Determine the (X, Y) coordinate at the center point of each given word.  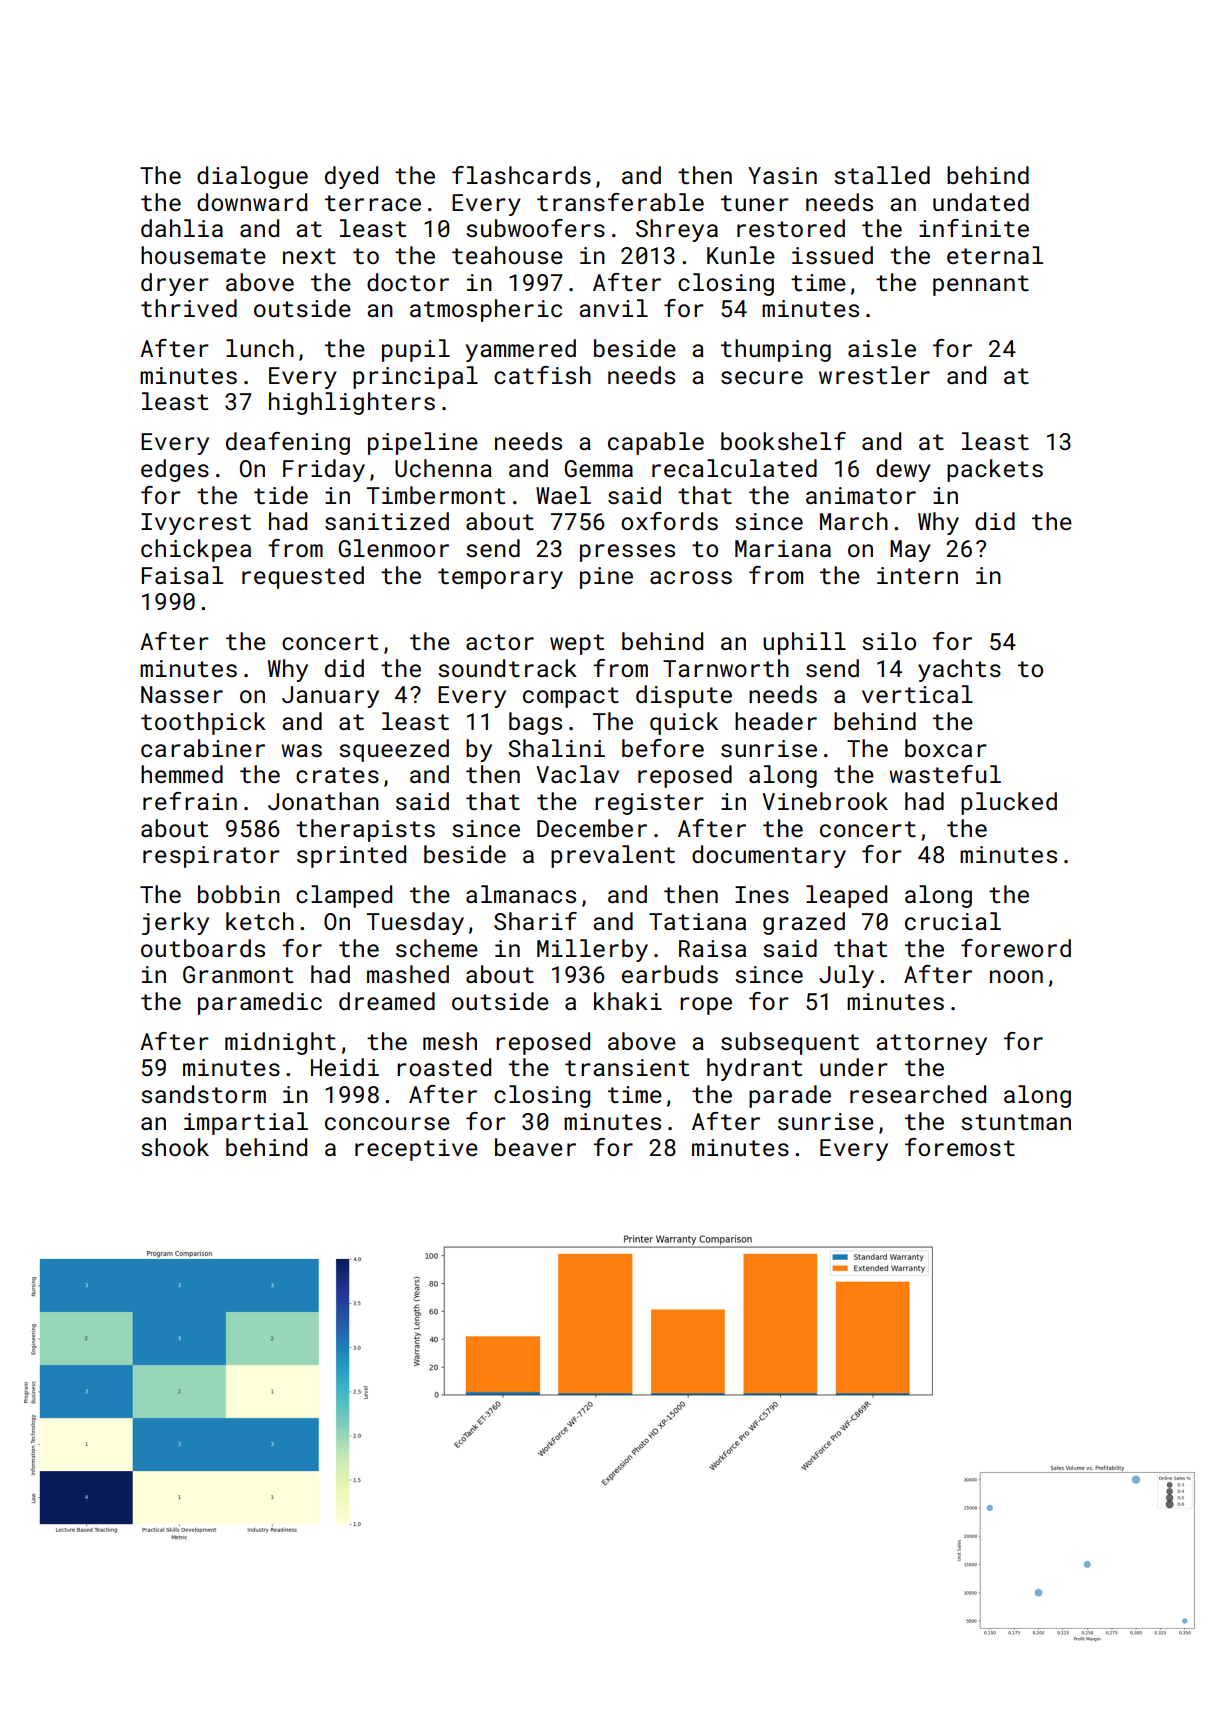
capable (656, 443)
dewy (903, 470)
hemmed (182, 774)
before (663, 748)
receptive (416, 1150)
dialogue (252, 177)
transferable (620, 202)
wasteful (945, 774)
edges (175, 470)
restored (791, 228)
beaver (535, 1147)
